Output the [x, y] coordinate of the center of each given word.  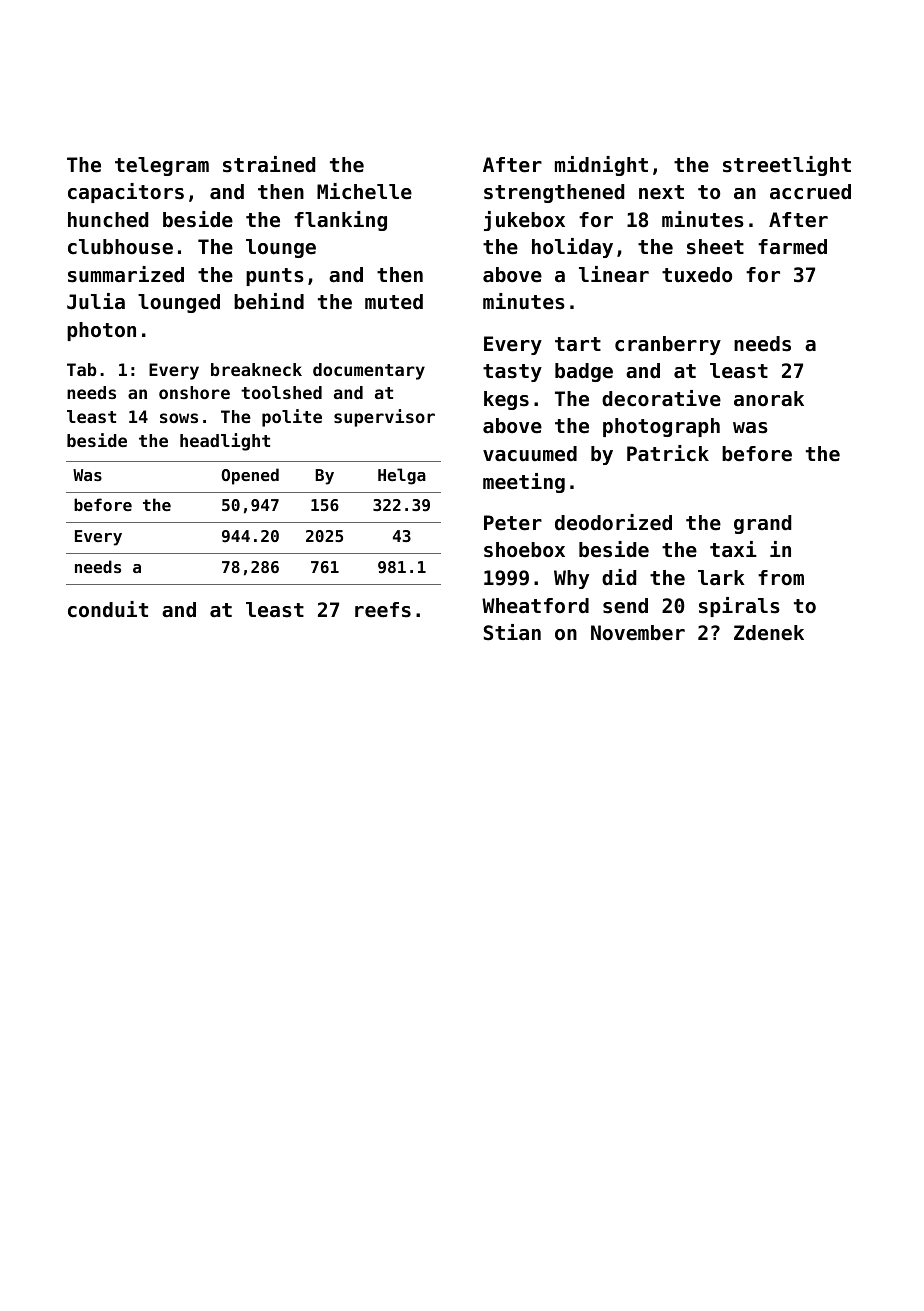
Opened [250, 476]
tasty [512, 373]
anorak [769, 398]
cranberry [668, 345]
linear [614, 274]
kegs [506, 400]
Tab [82, 369]
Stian [512, 632]
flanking [340, 221]
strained [269, 164]
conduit [108, 609]
